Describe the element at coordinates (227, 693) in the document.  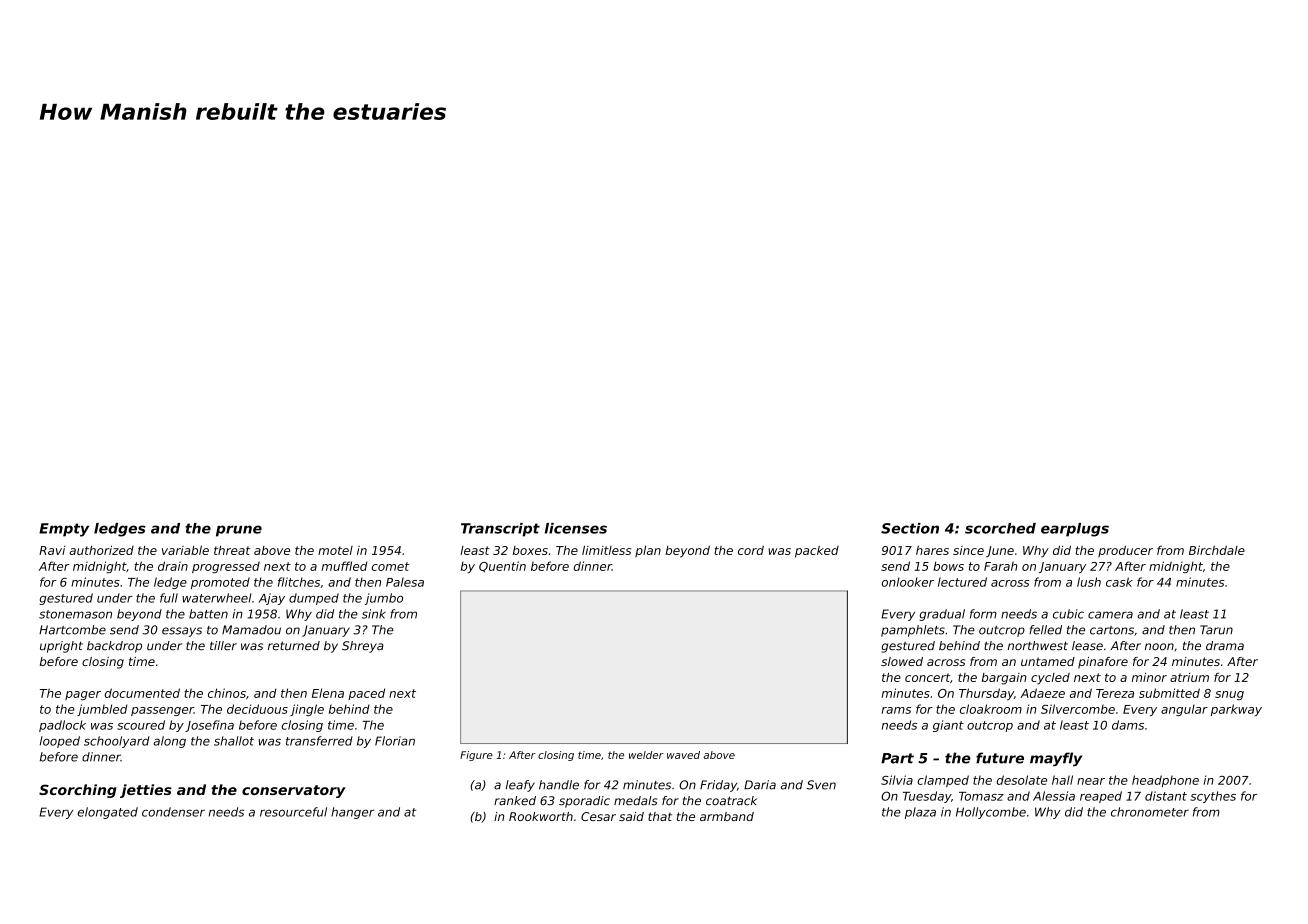
I see `chinos` at that location.
